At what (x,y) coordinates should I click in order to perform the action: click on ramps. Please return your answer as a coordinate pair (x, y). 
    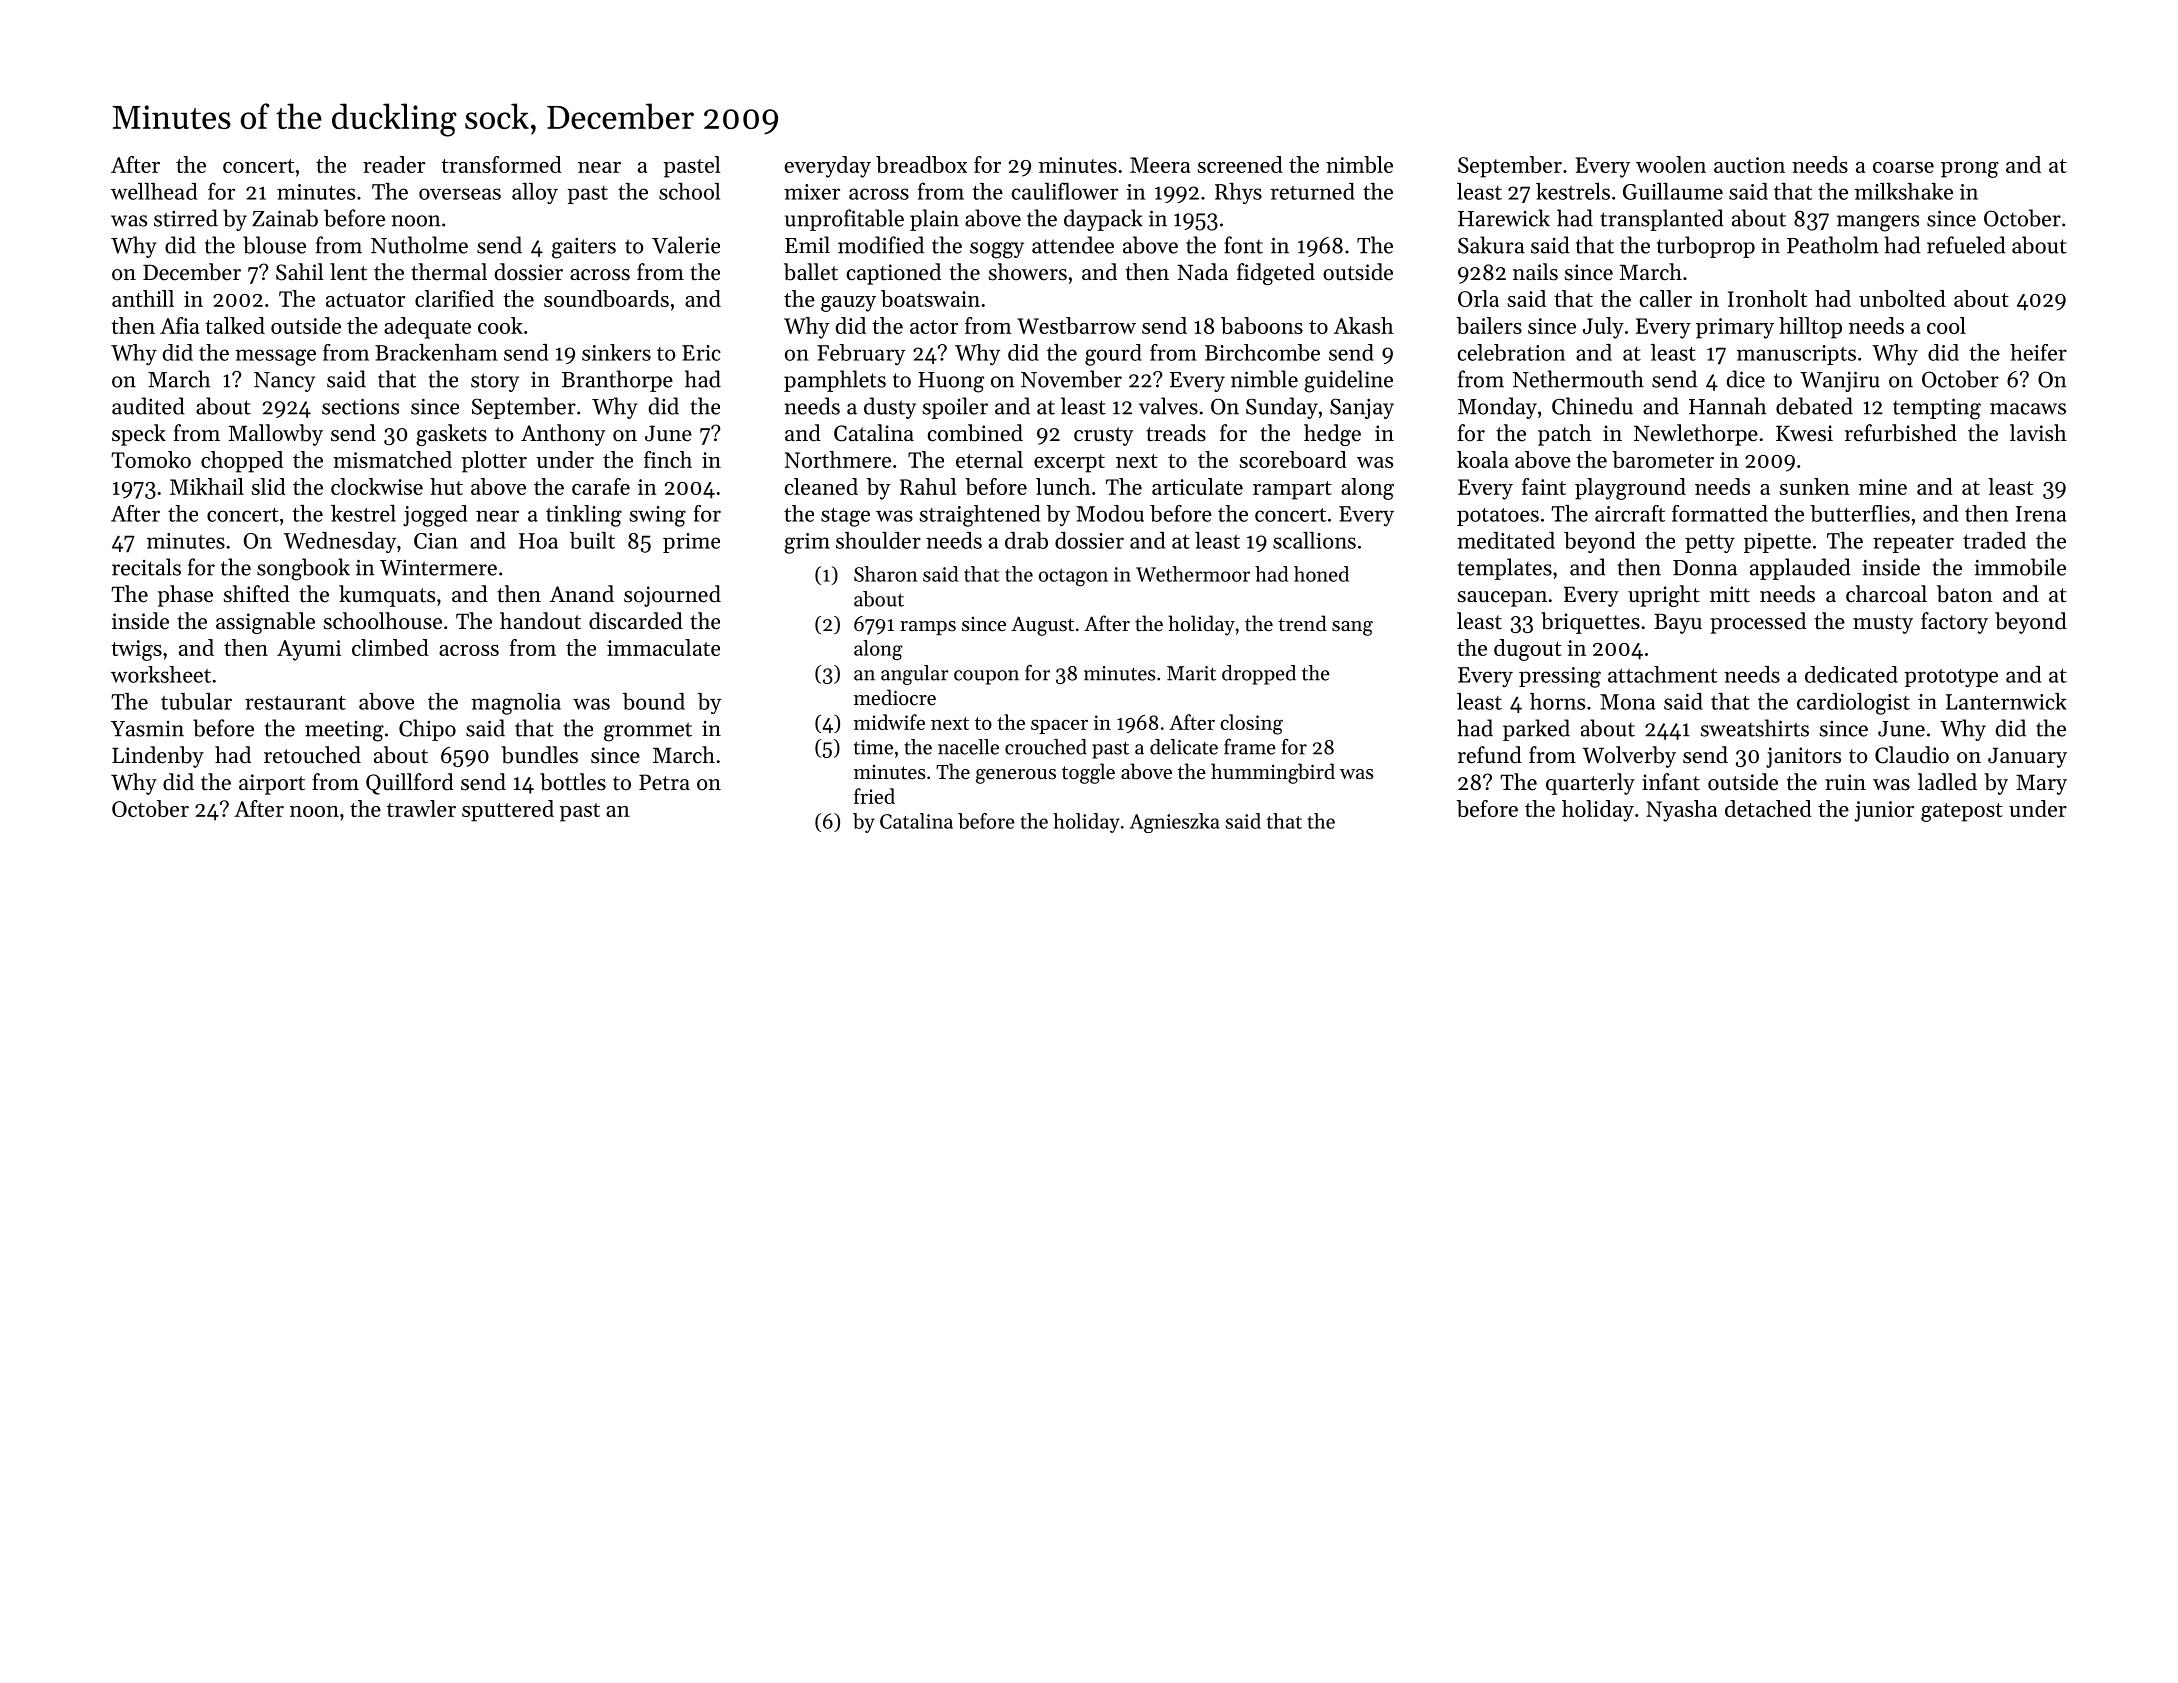
    Looking at the image, I should click on (928, 628).
